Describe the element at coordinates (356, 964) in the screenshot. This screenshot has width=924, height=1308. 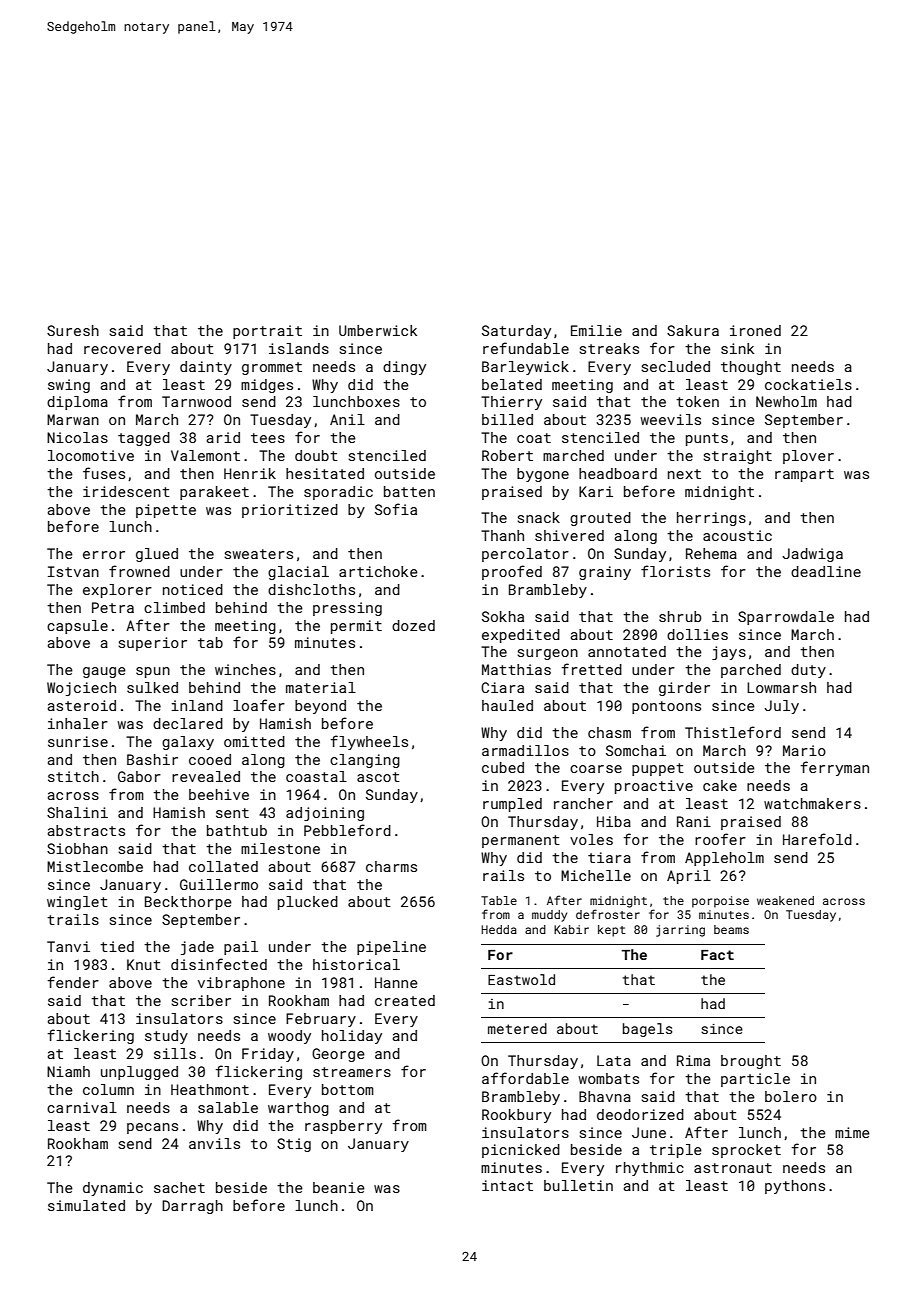
I see `historical` at that location.
